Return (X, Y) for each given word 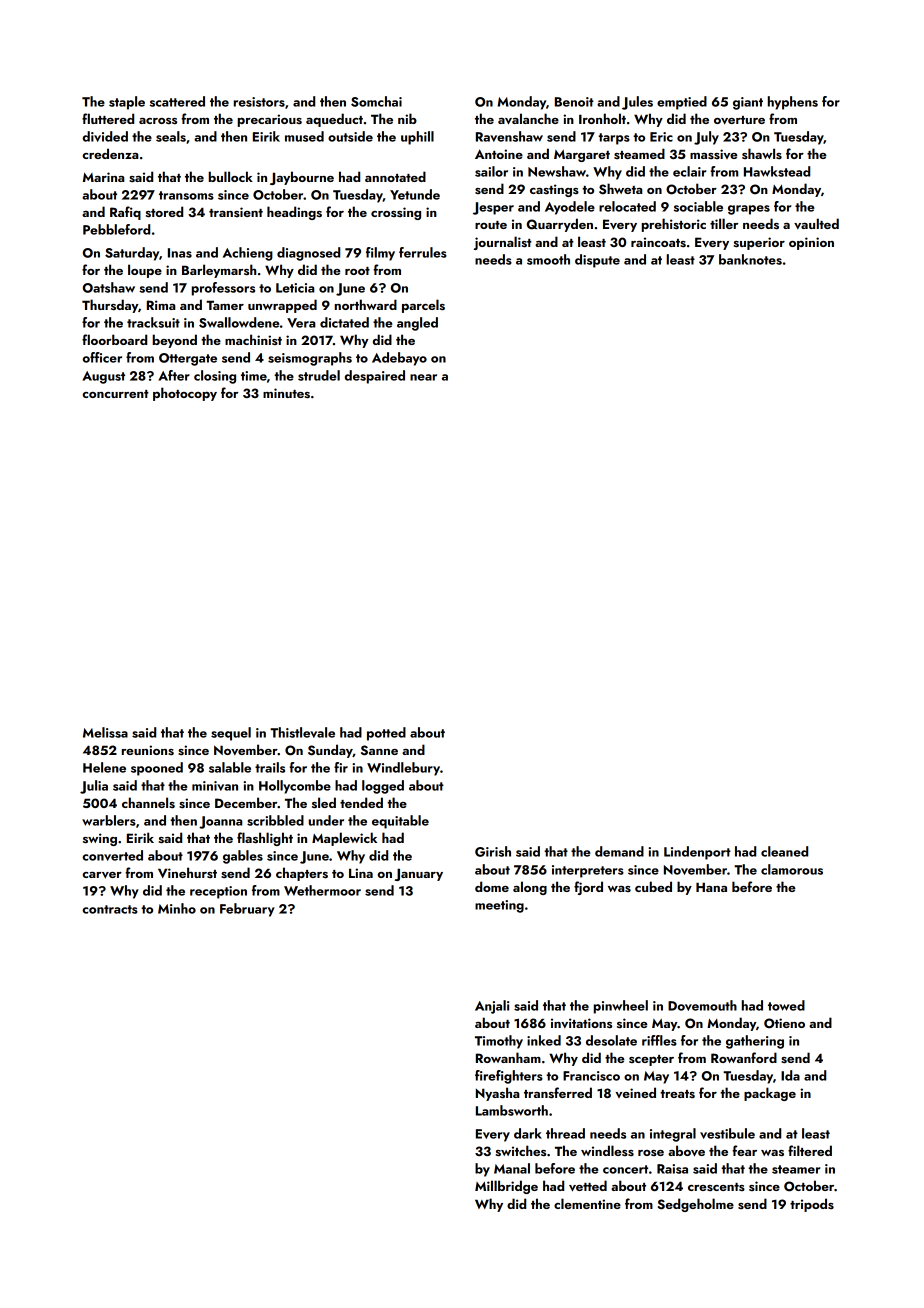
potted (386, 734)
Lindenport (697, 853)
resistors (259, 102)
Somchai (376, 101)
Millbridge (506, 1187)
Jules (637, 103)
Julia (94, 787)
